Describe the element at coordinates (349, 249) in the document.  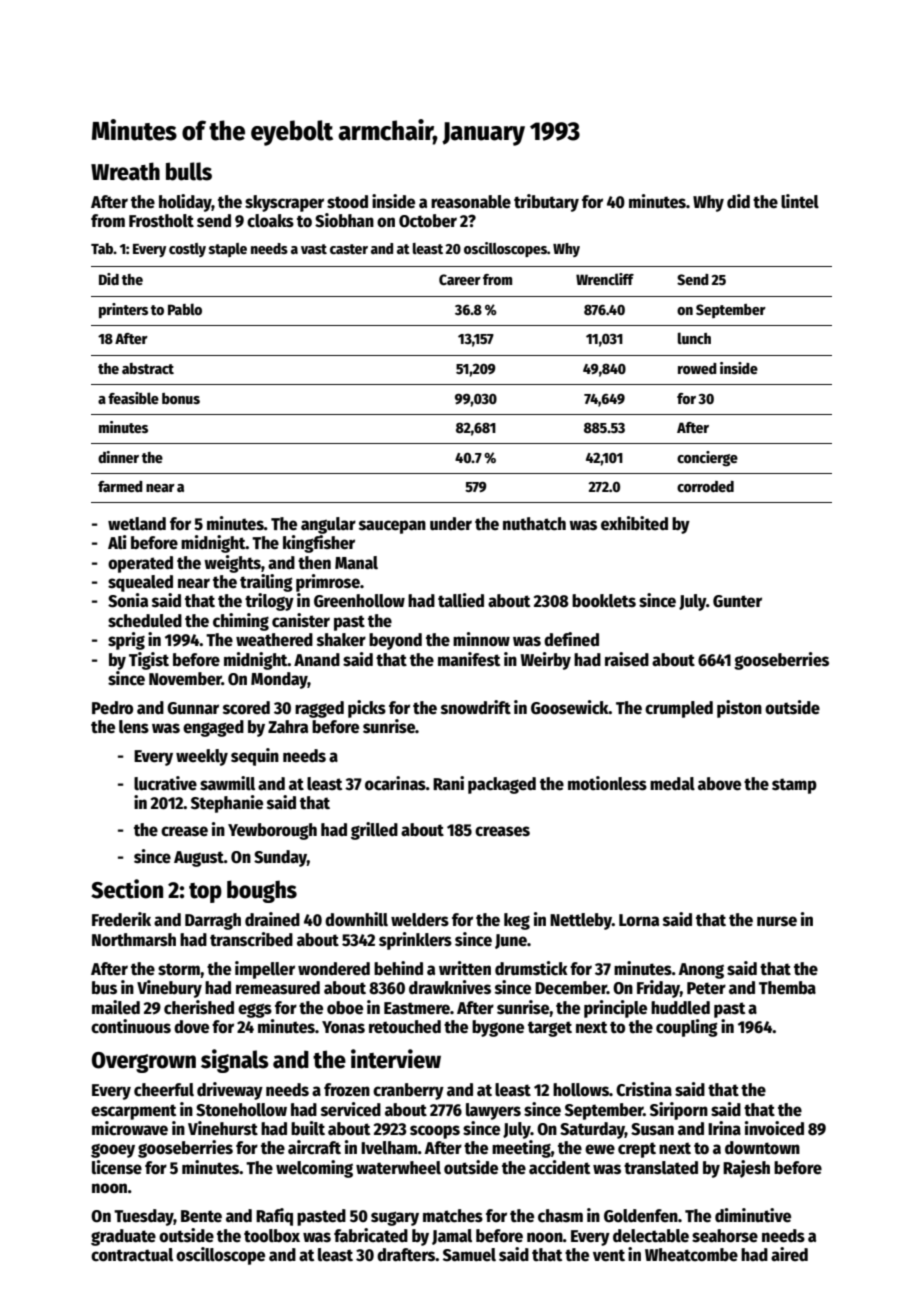
I see `caster` at that location.
